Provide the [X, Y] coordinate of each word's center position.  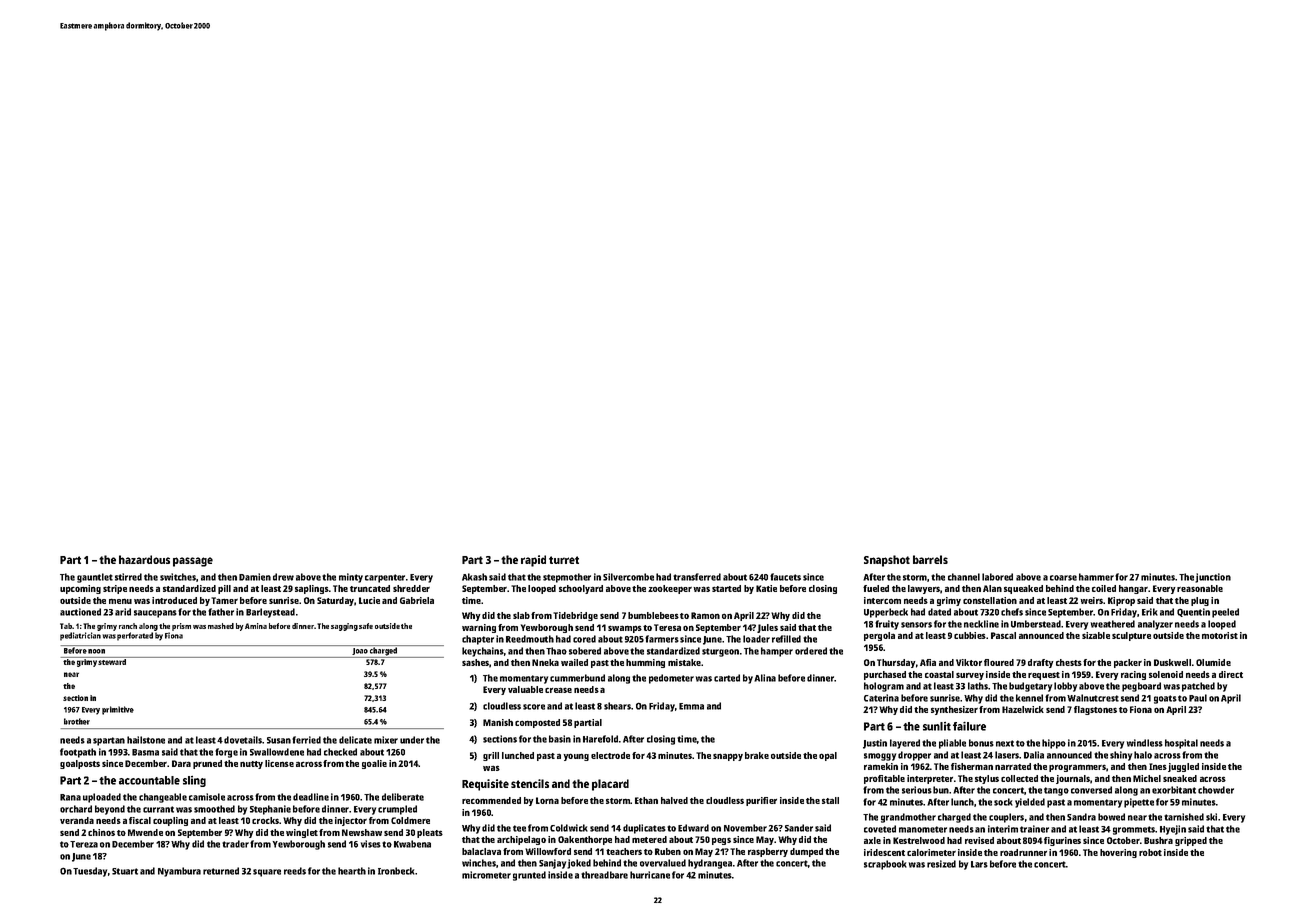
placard [610, 785]
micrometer [486, 875]
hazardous [144, 559]
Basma [145, 752]
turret [564, 560]
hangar [1133, 589]
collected [1019, 778]
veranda [77, 820]
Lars [979, 864]
